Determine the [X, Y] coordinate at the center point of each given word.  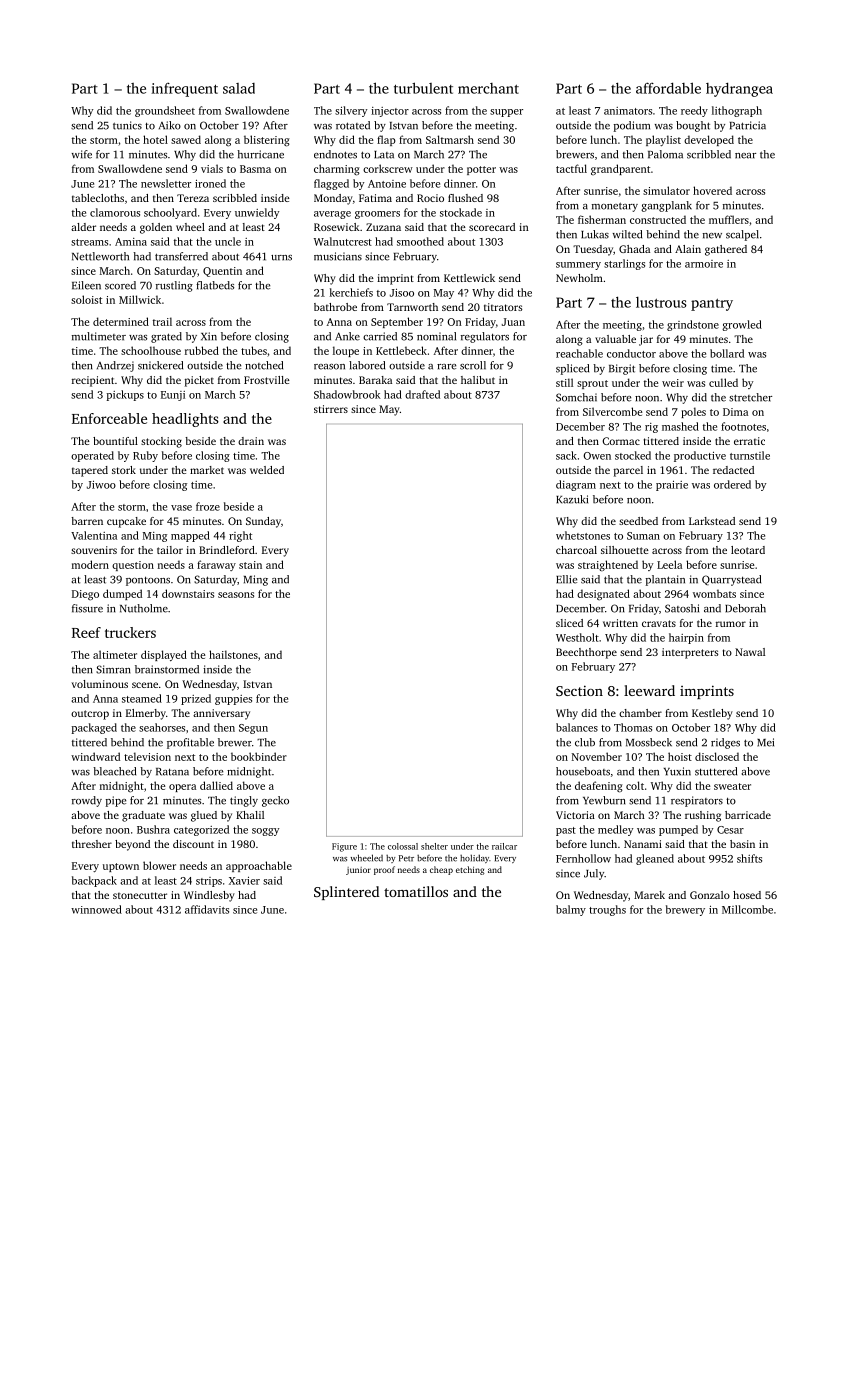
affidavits [207, 909]
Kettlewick [469, 278]
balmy [571, 910]
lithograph [737, 111]
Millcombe [747, 909]
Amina [131, 242]
